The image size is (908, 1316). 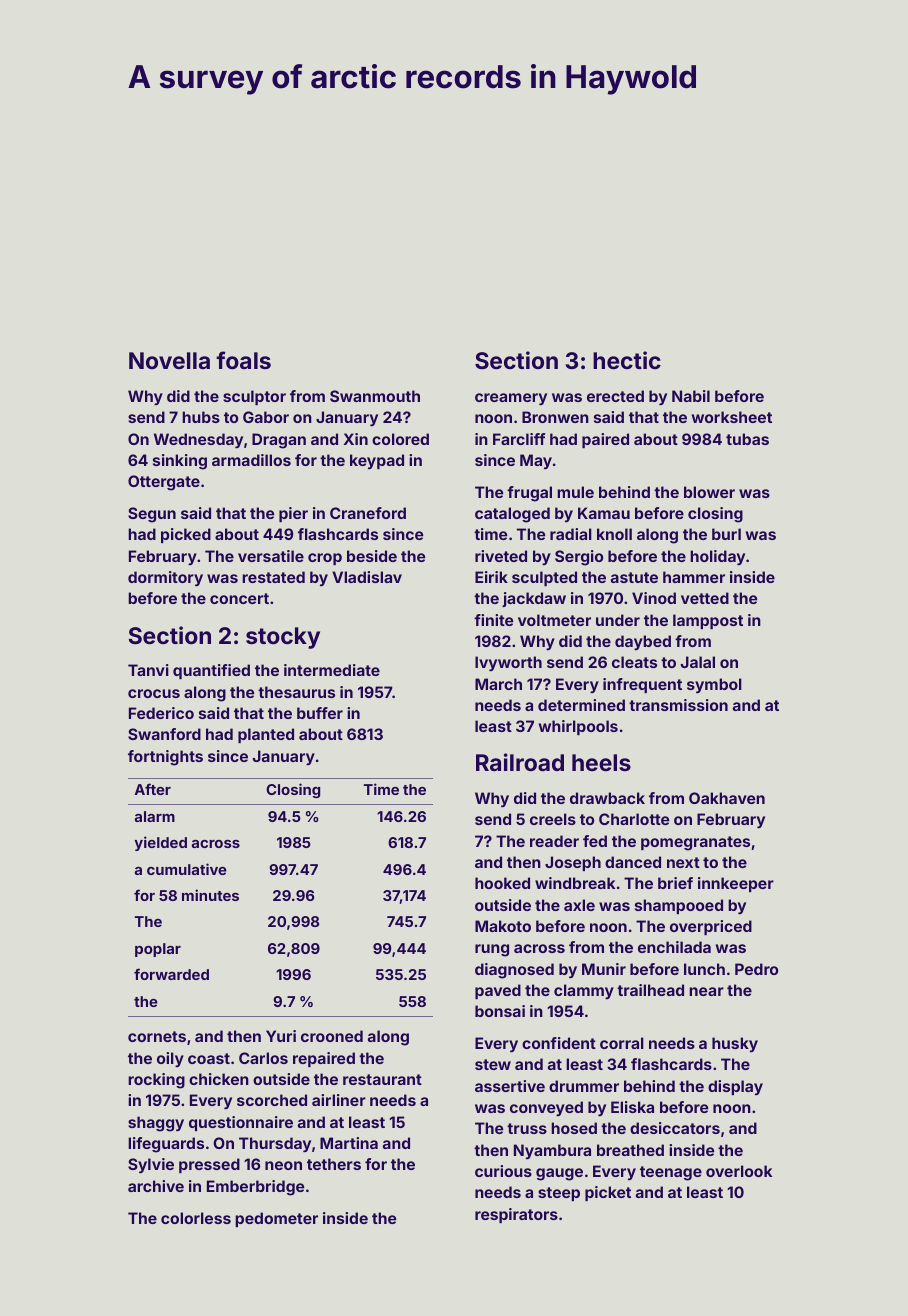 I want to click on axle, so click(x=579, y=905).
